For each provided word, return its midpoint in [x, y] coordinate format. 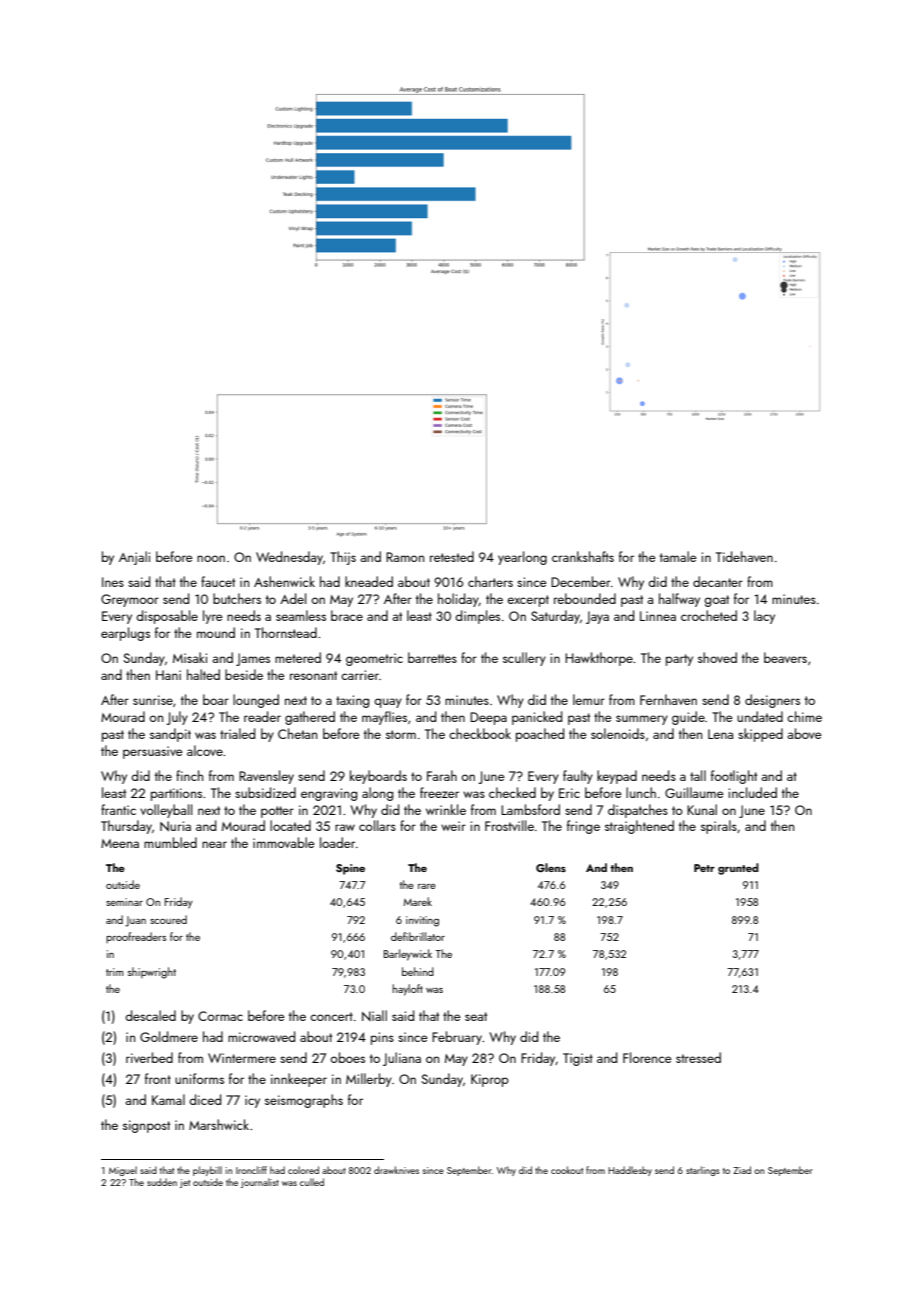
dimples [477, 617]
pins [382, 1038]
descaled [150, 1015]
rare [427, 886]
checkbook [480, 733]
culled [312, 1182]
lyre [213, 617]
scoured [168, 919]
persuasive [153, 752]
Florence [647, 1057]
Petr [704, 868]
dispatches [638, 811]
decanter [718, 581]
